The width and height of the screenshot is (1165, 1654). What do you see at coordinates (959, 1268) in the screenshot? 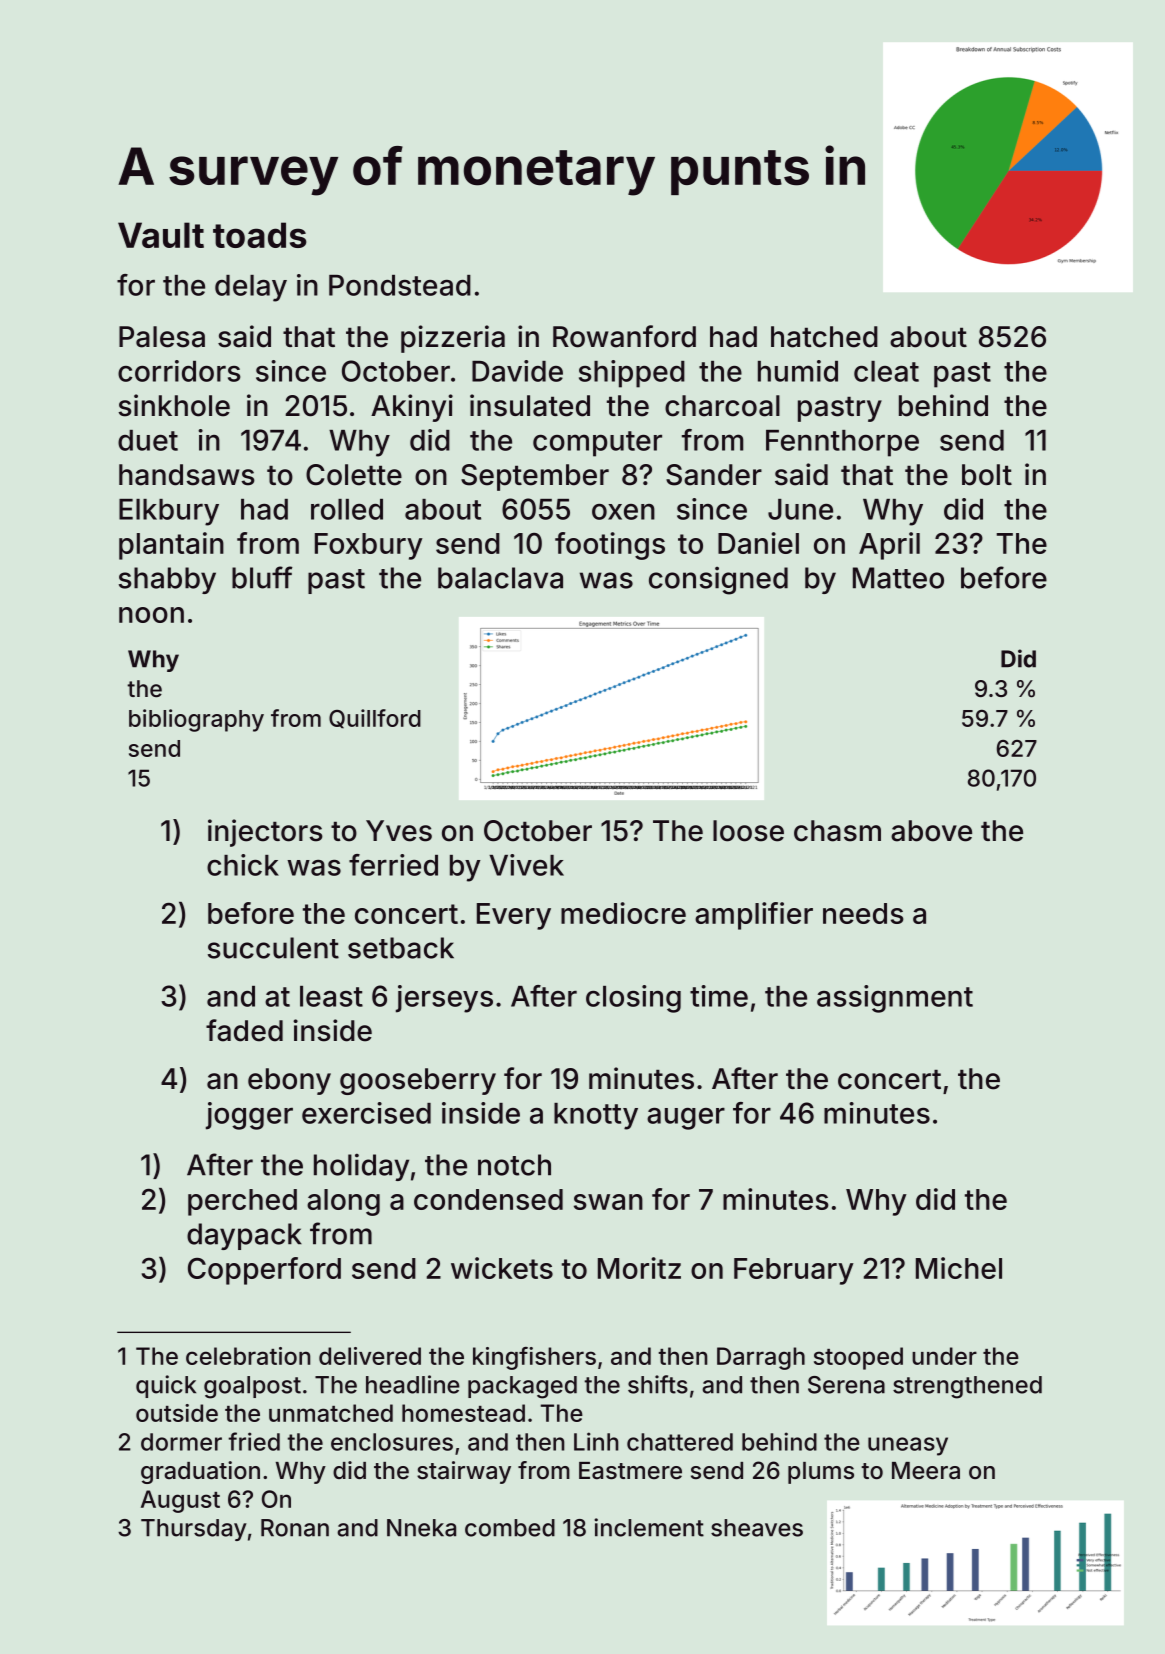
I see `Michel` at bounding box center [959, 1268].
